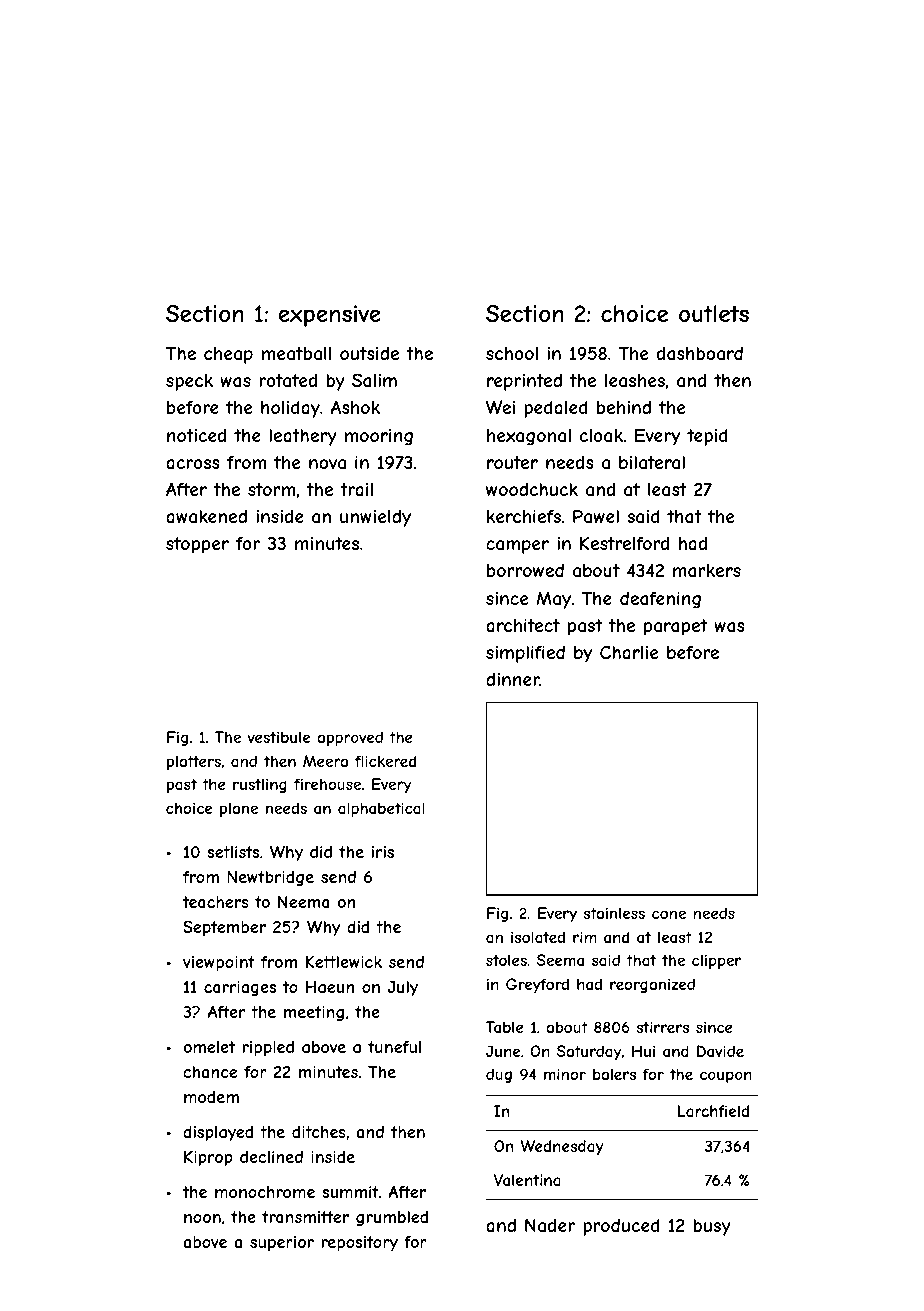 The height and width of the screenshot is (1311, 924). What do you see at coordinates (712, 1227) in the screenshot?
I see `busy` at bounding box center [712, 1227].
